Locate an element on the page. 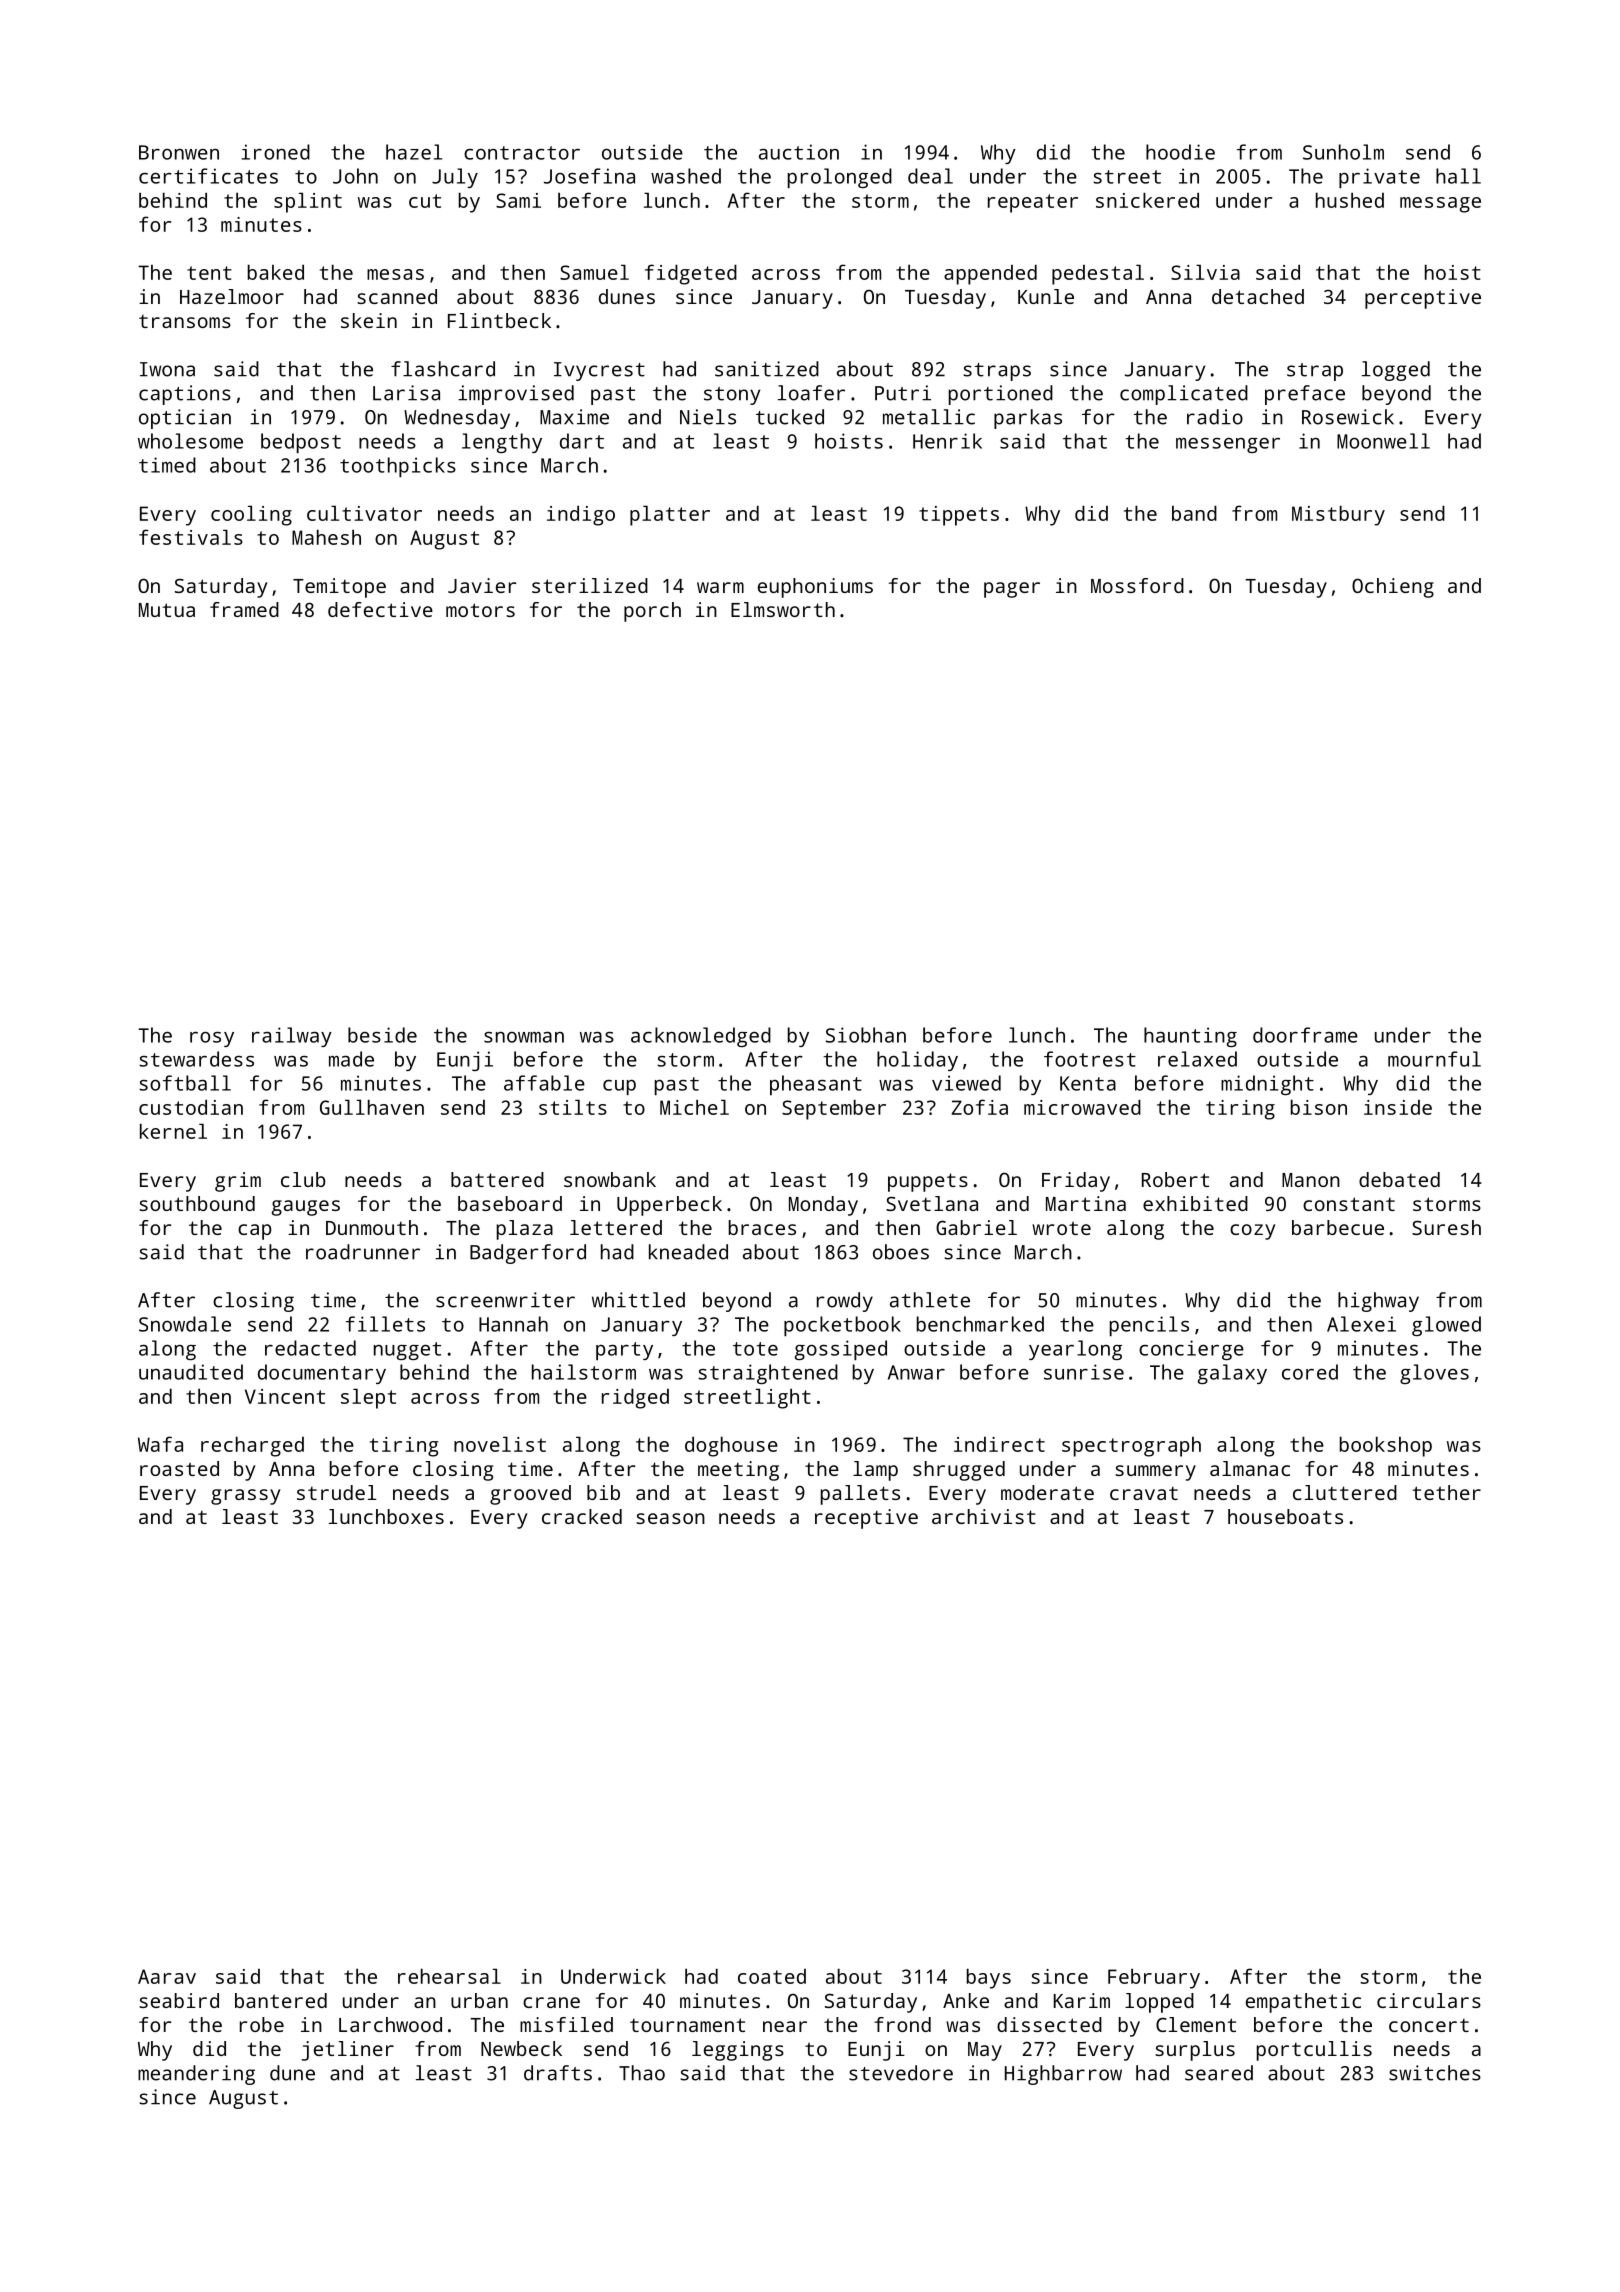 This document has height=2292, width=1620. coated is located at coordinates (772, 1976).
